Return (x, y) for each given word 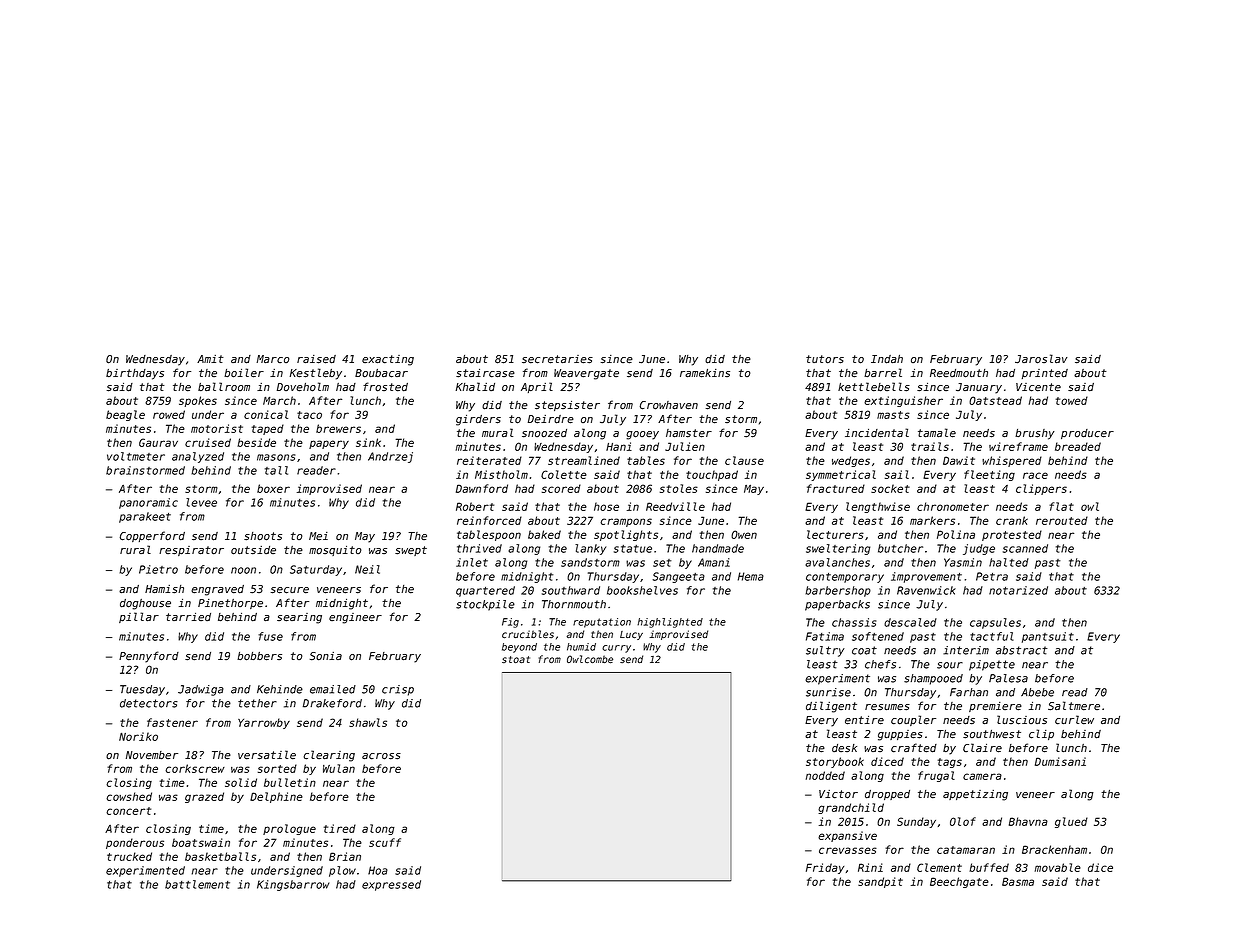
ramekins (705, 373)
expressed (391, 885)
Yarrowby (264, 723)
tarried (188, 617)
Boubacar (381, 373)
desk (844, 748)
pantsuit (1048, 637)
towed (1072, 400)
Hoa (378, 870)
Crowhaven (668, 405)
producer (1087, 434)
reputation (602, 623)
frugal (936, 776)
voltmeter (136, 456)
